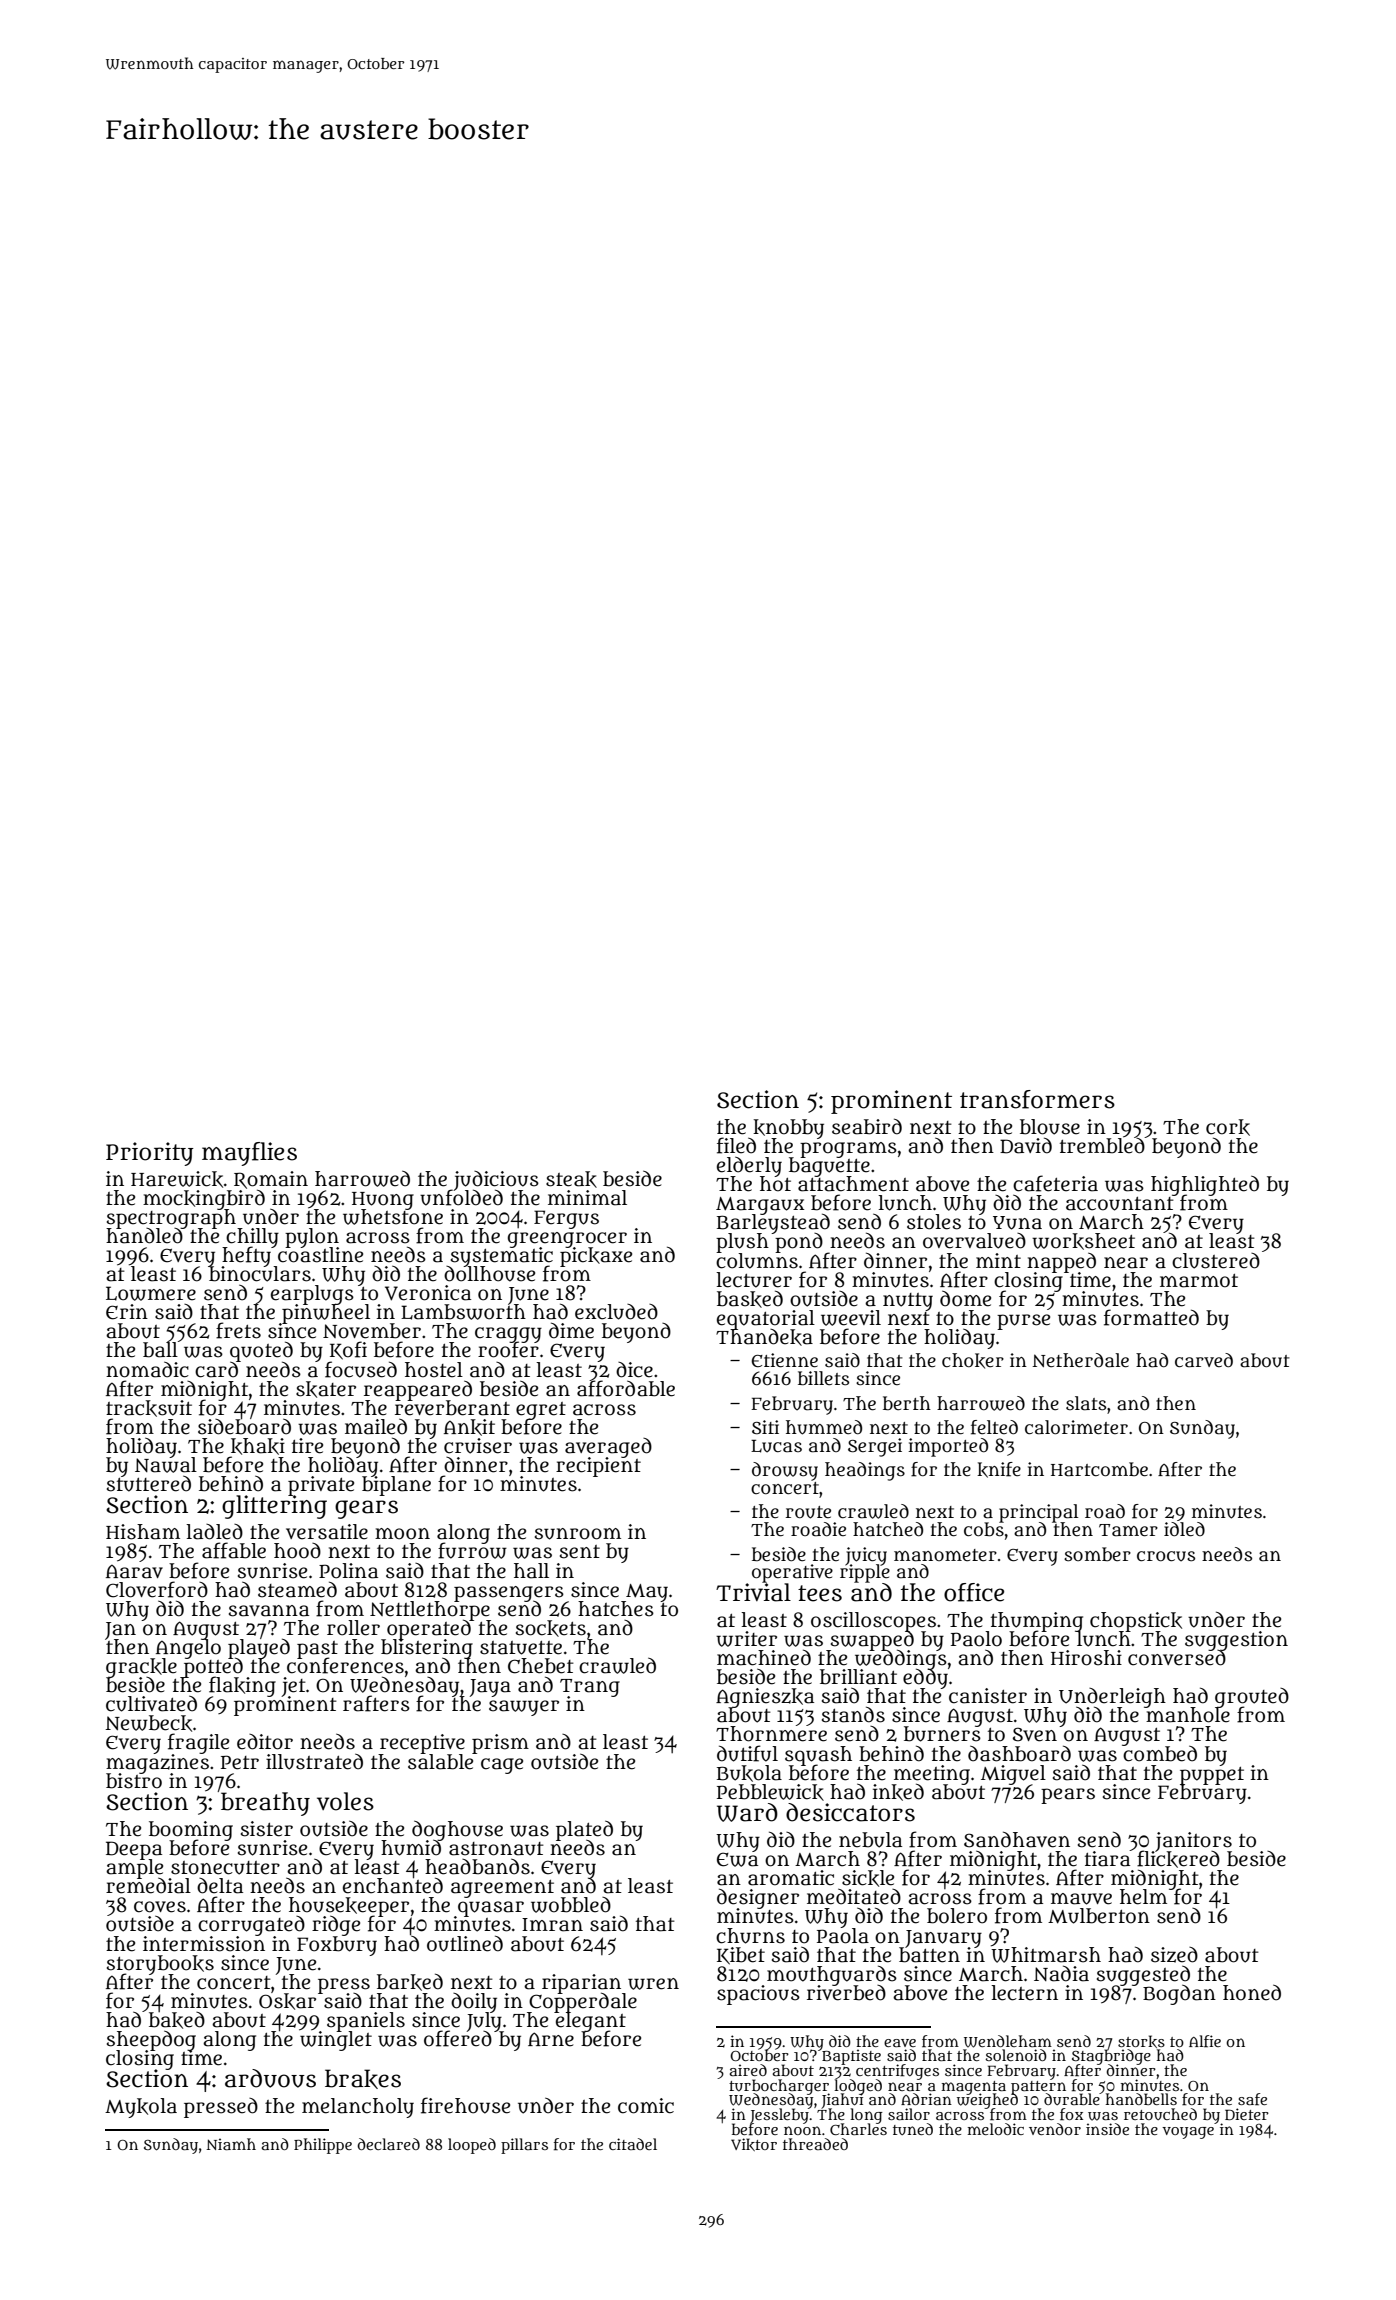 Image resolution: width=1396 pixels, height=2300 pixels. I want to click on transformers, so click(1037, 1099).
